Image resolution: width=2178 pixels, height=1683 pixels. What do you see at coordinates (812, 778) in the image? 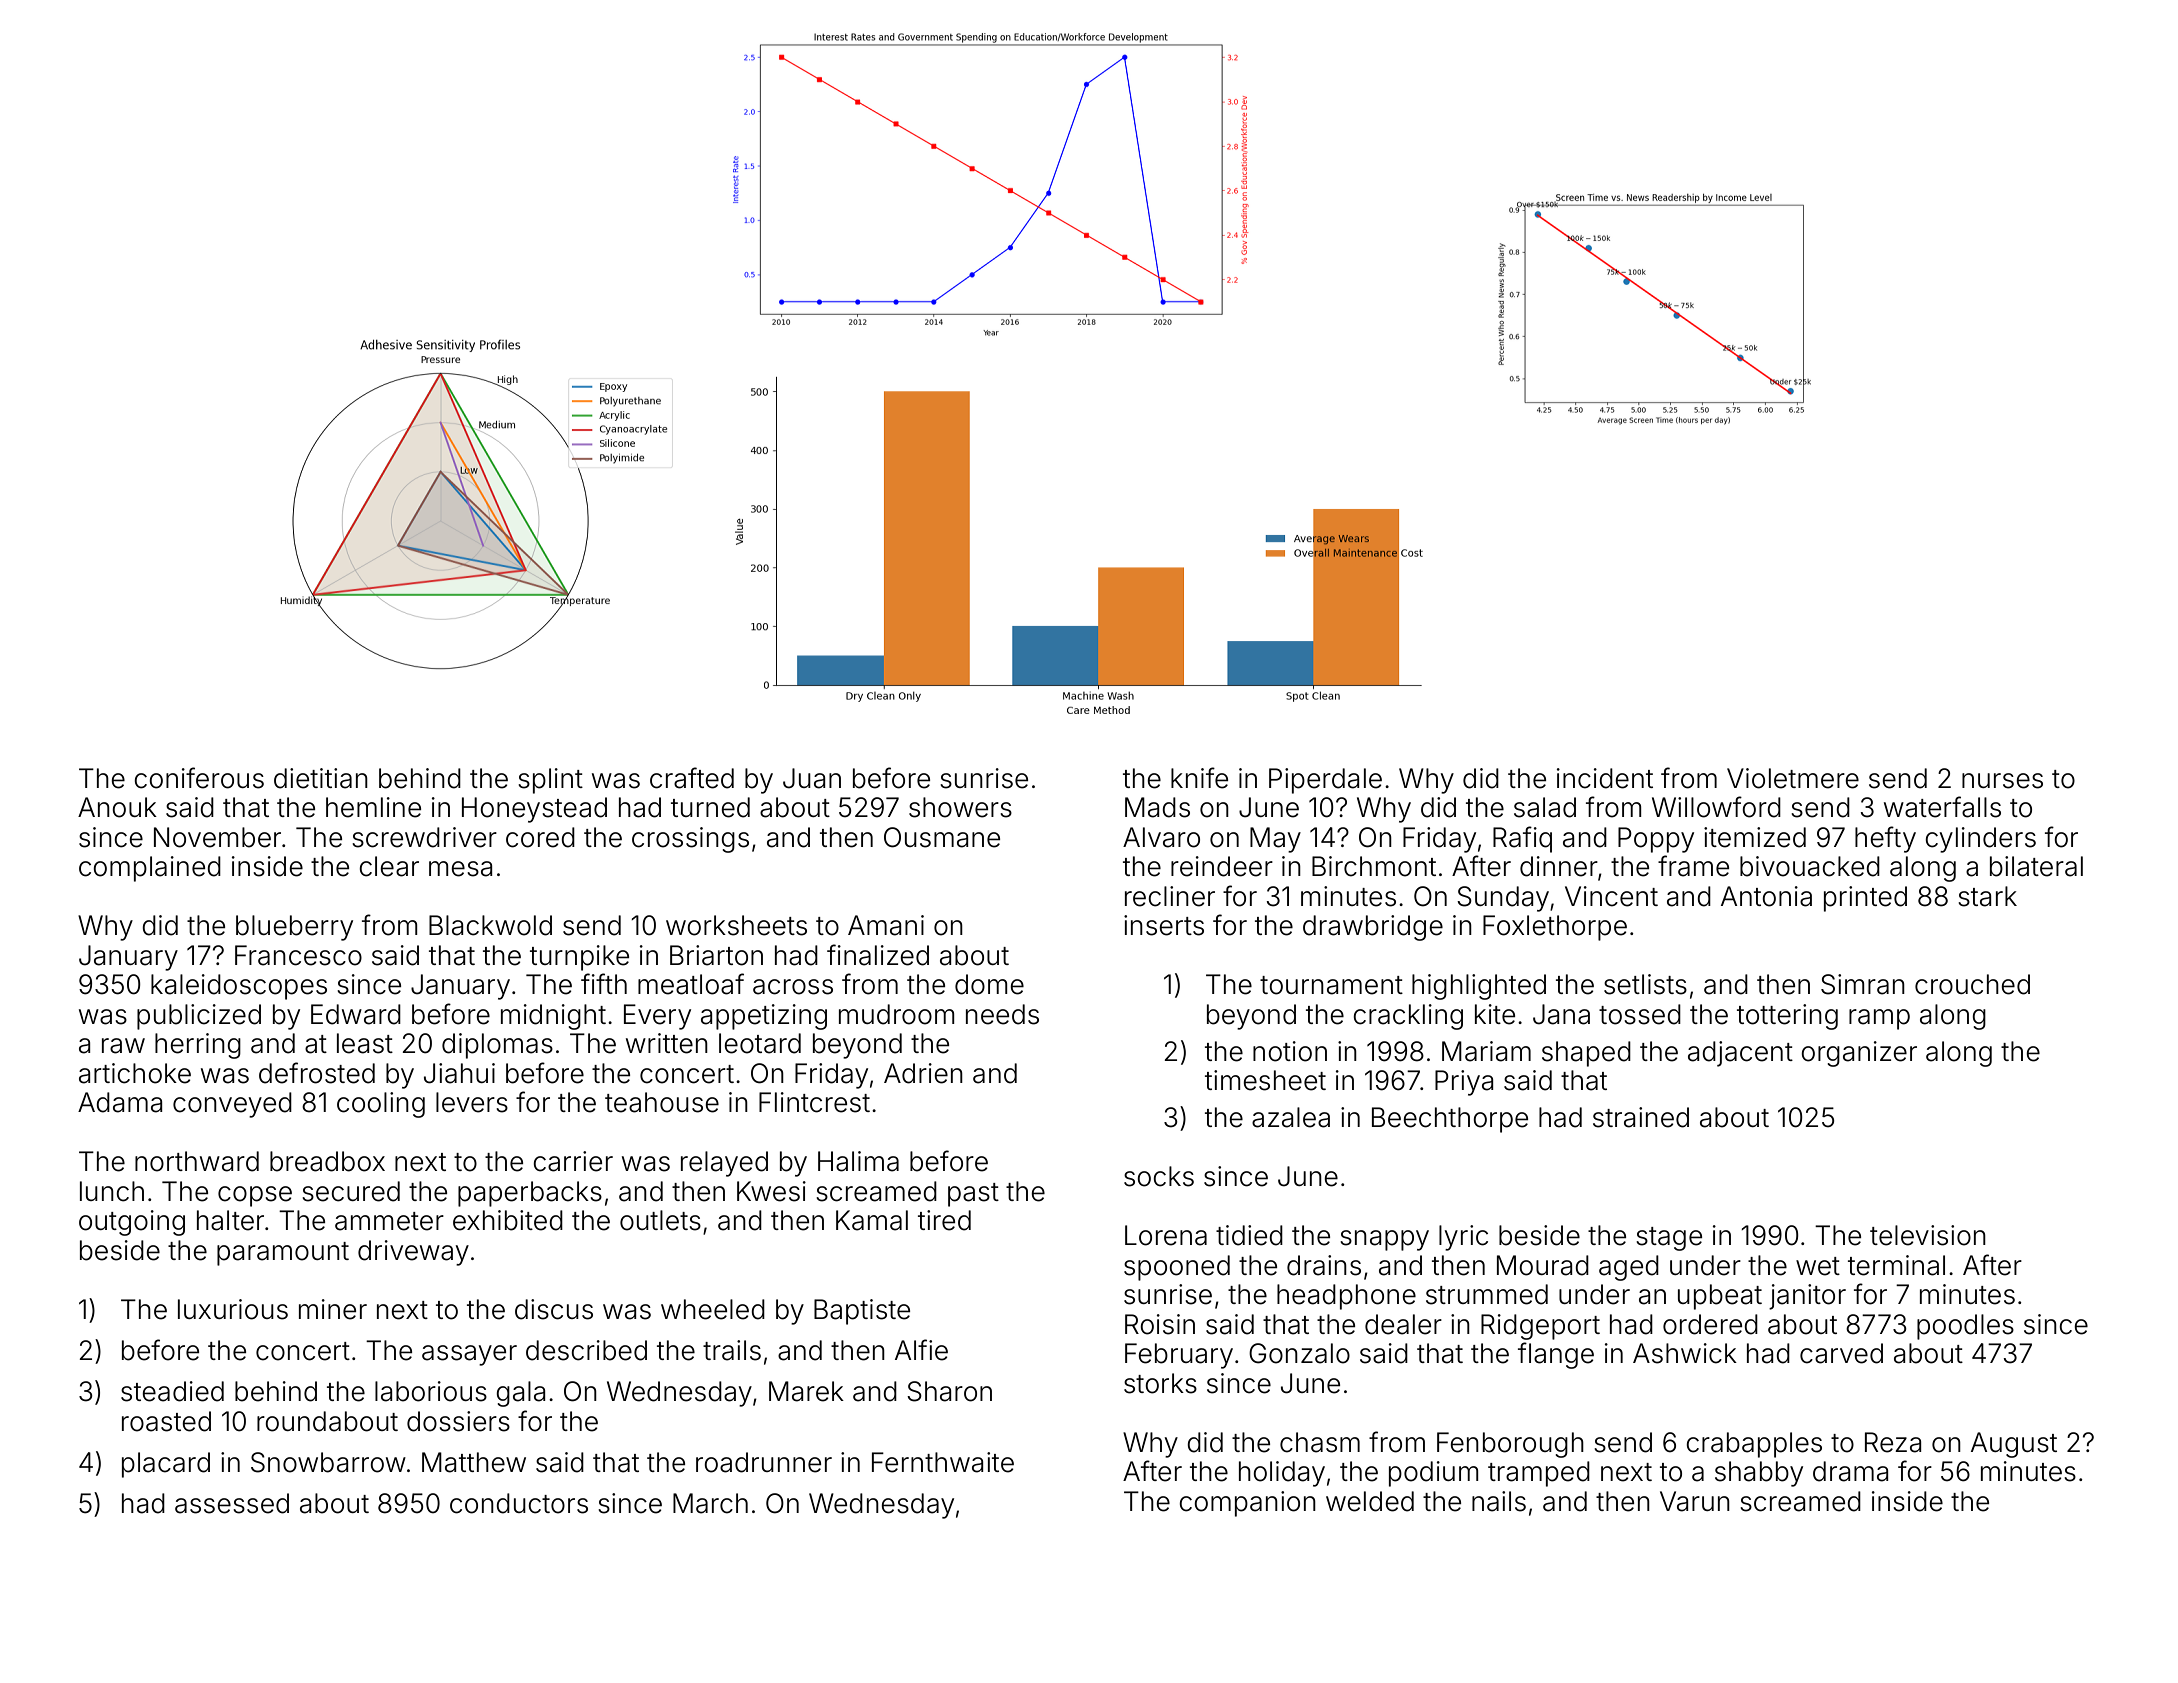
I see `Juan` at bounding box center [812, 778].
